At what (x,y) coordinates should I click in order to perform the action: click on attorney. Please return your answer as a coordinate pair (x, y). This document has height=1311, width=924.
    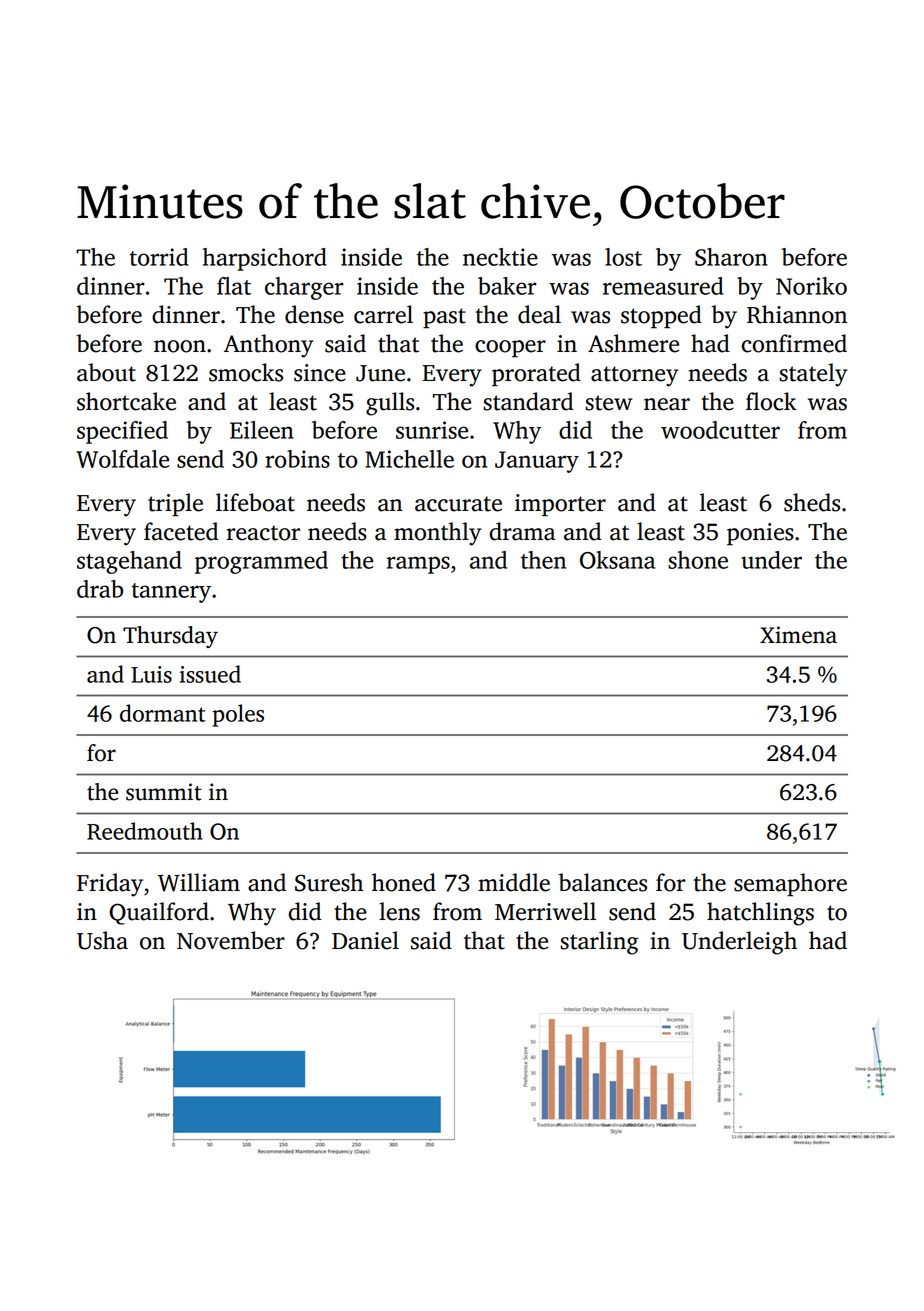
    Looking at the image, I should click on (634, 376).
